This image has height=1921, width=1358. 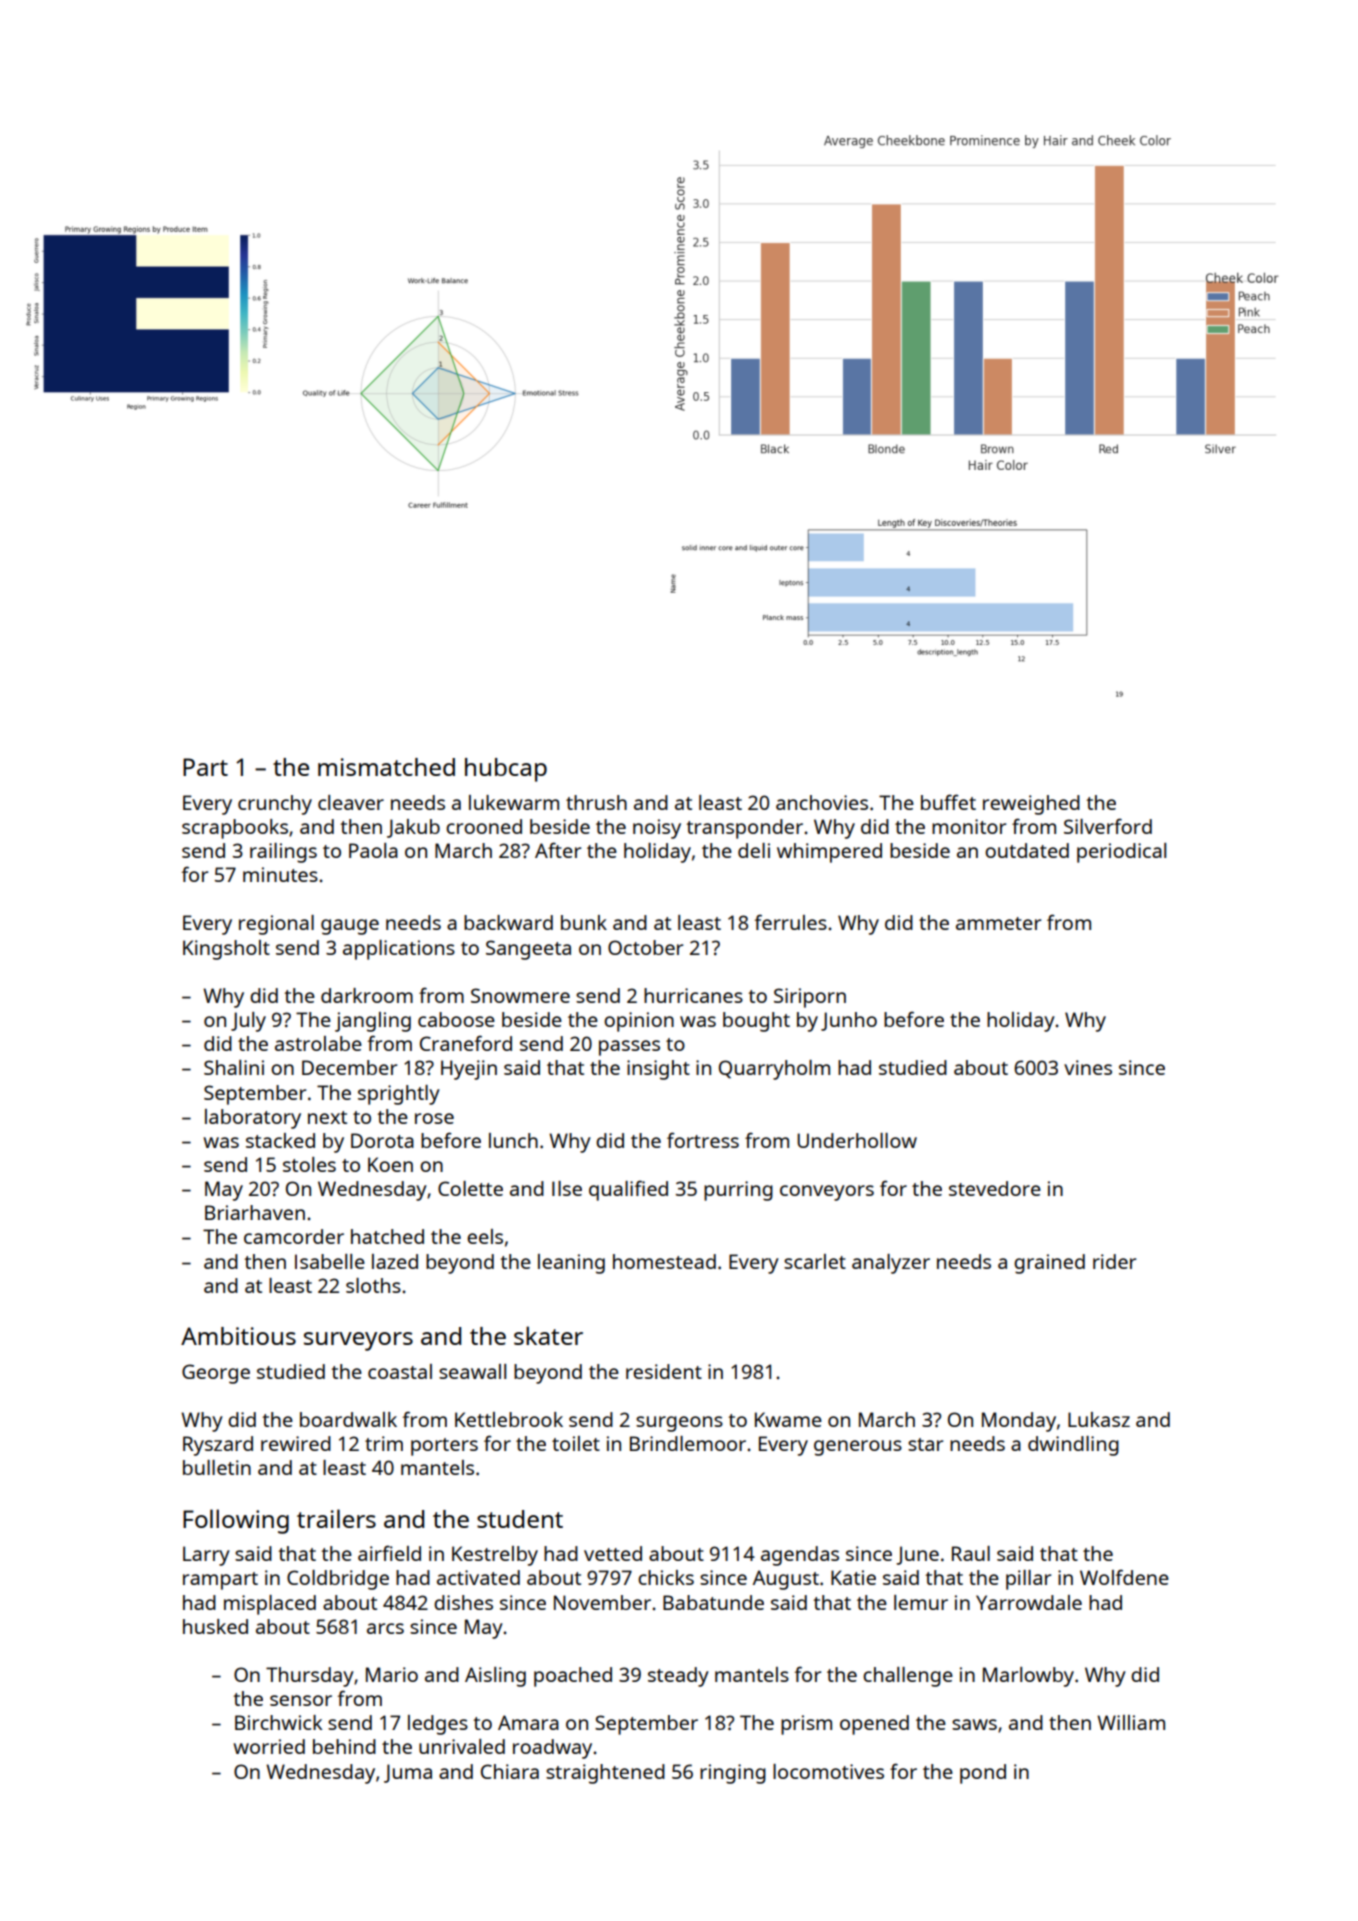 I want to click on scrapbooks, so click(x=235, y=829).
